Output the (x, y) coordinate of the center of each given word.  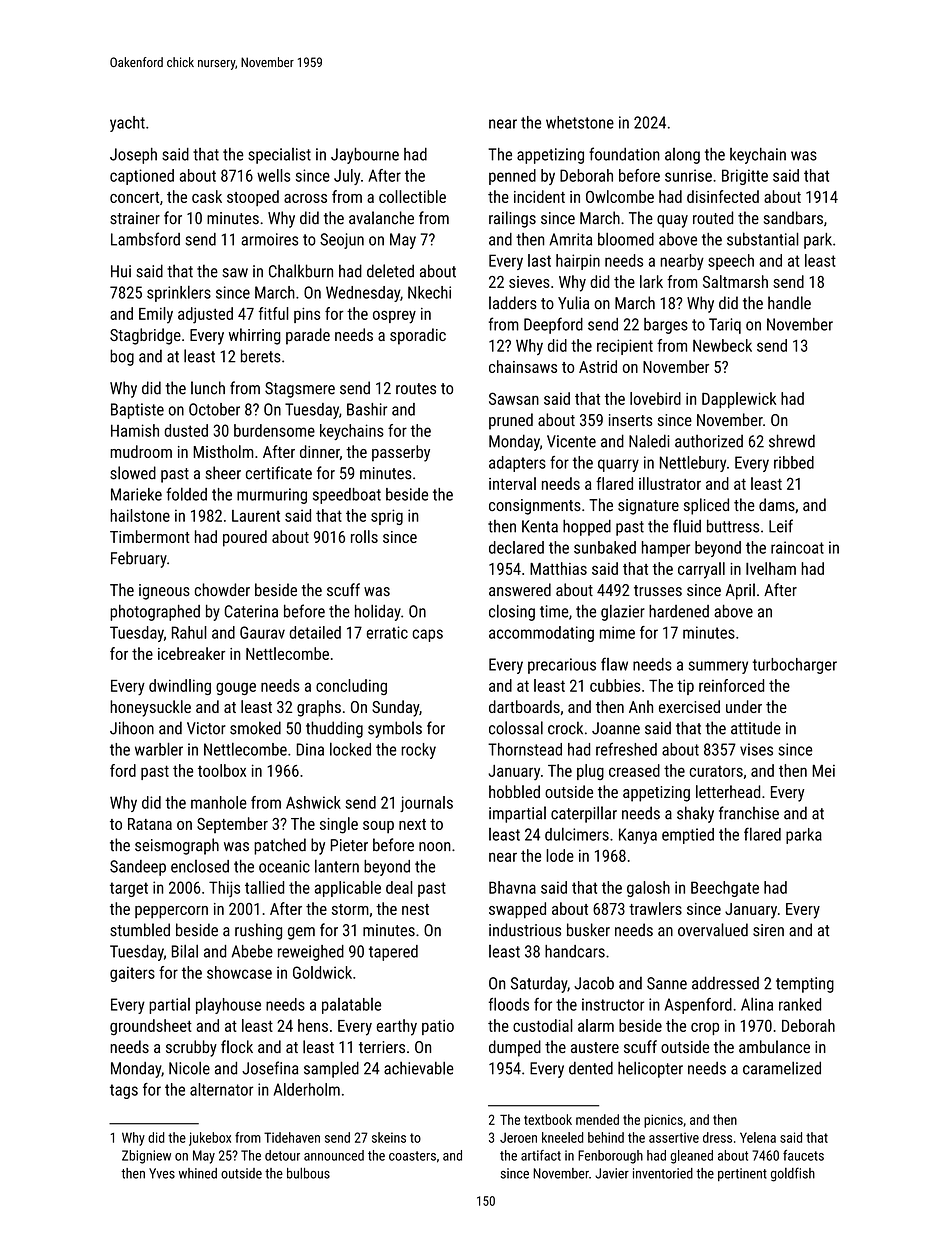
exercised (689, 706)
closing (512, 612)
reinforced (731, 685)
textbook (548, 1119)
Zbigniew (146, 1157)
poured (245, 538)
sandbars (793, 218)
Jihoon (132, 728)
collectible (412, 196)
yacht (127, 124)
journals (426, 804)
